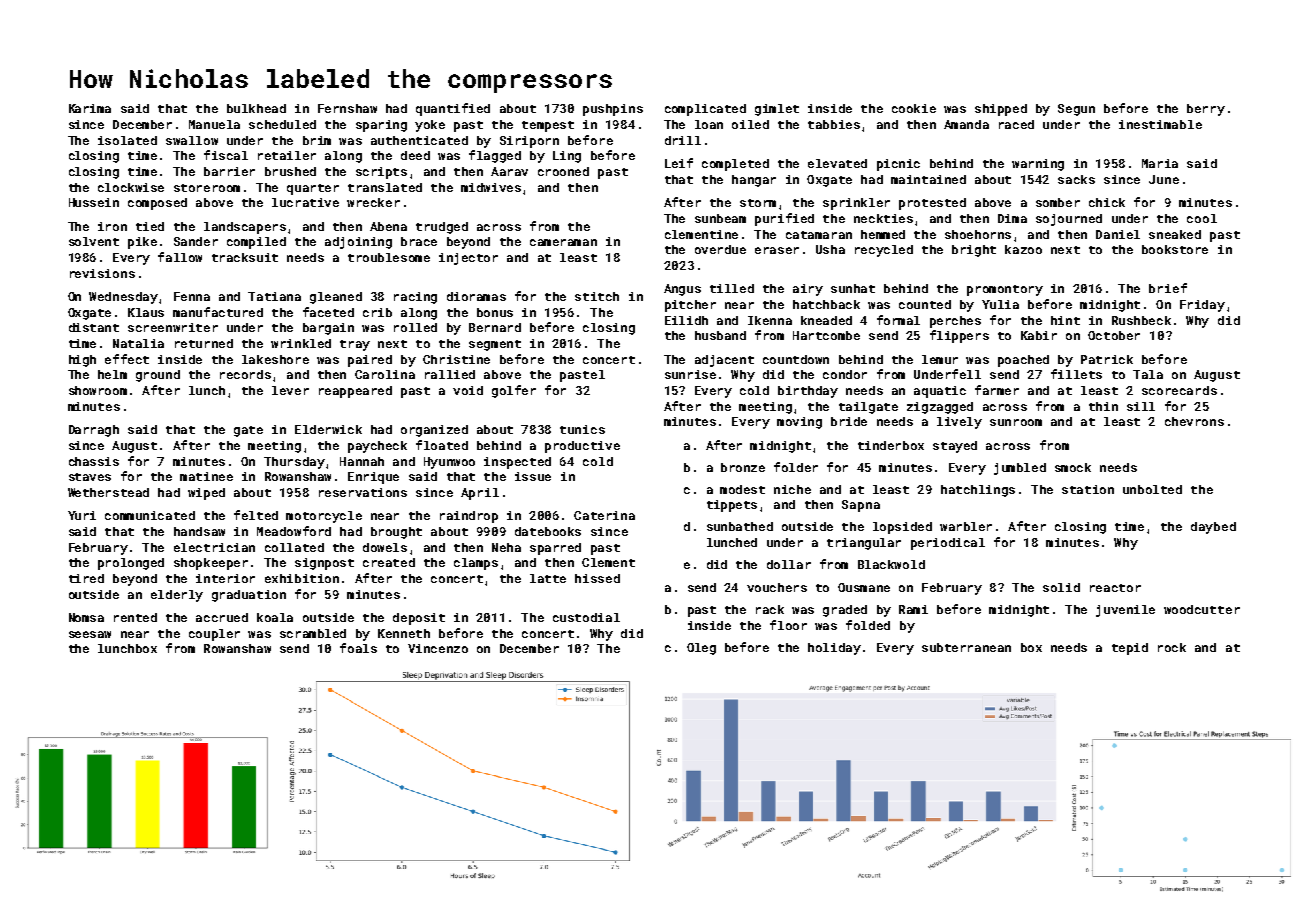  What do you see at coordinates (127, 359) in the page?
I see `effect` at bounding box center [127, 359].
